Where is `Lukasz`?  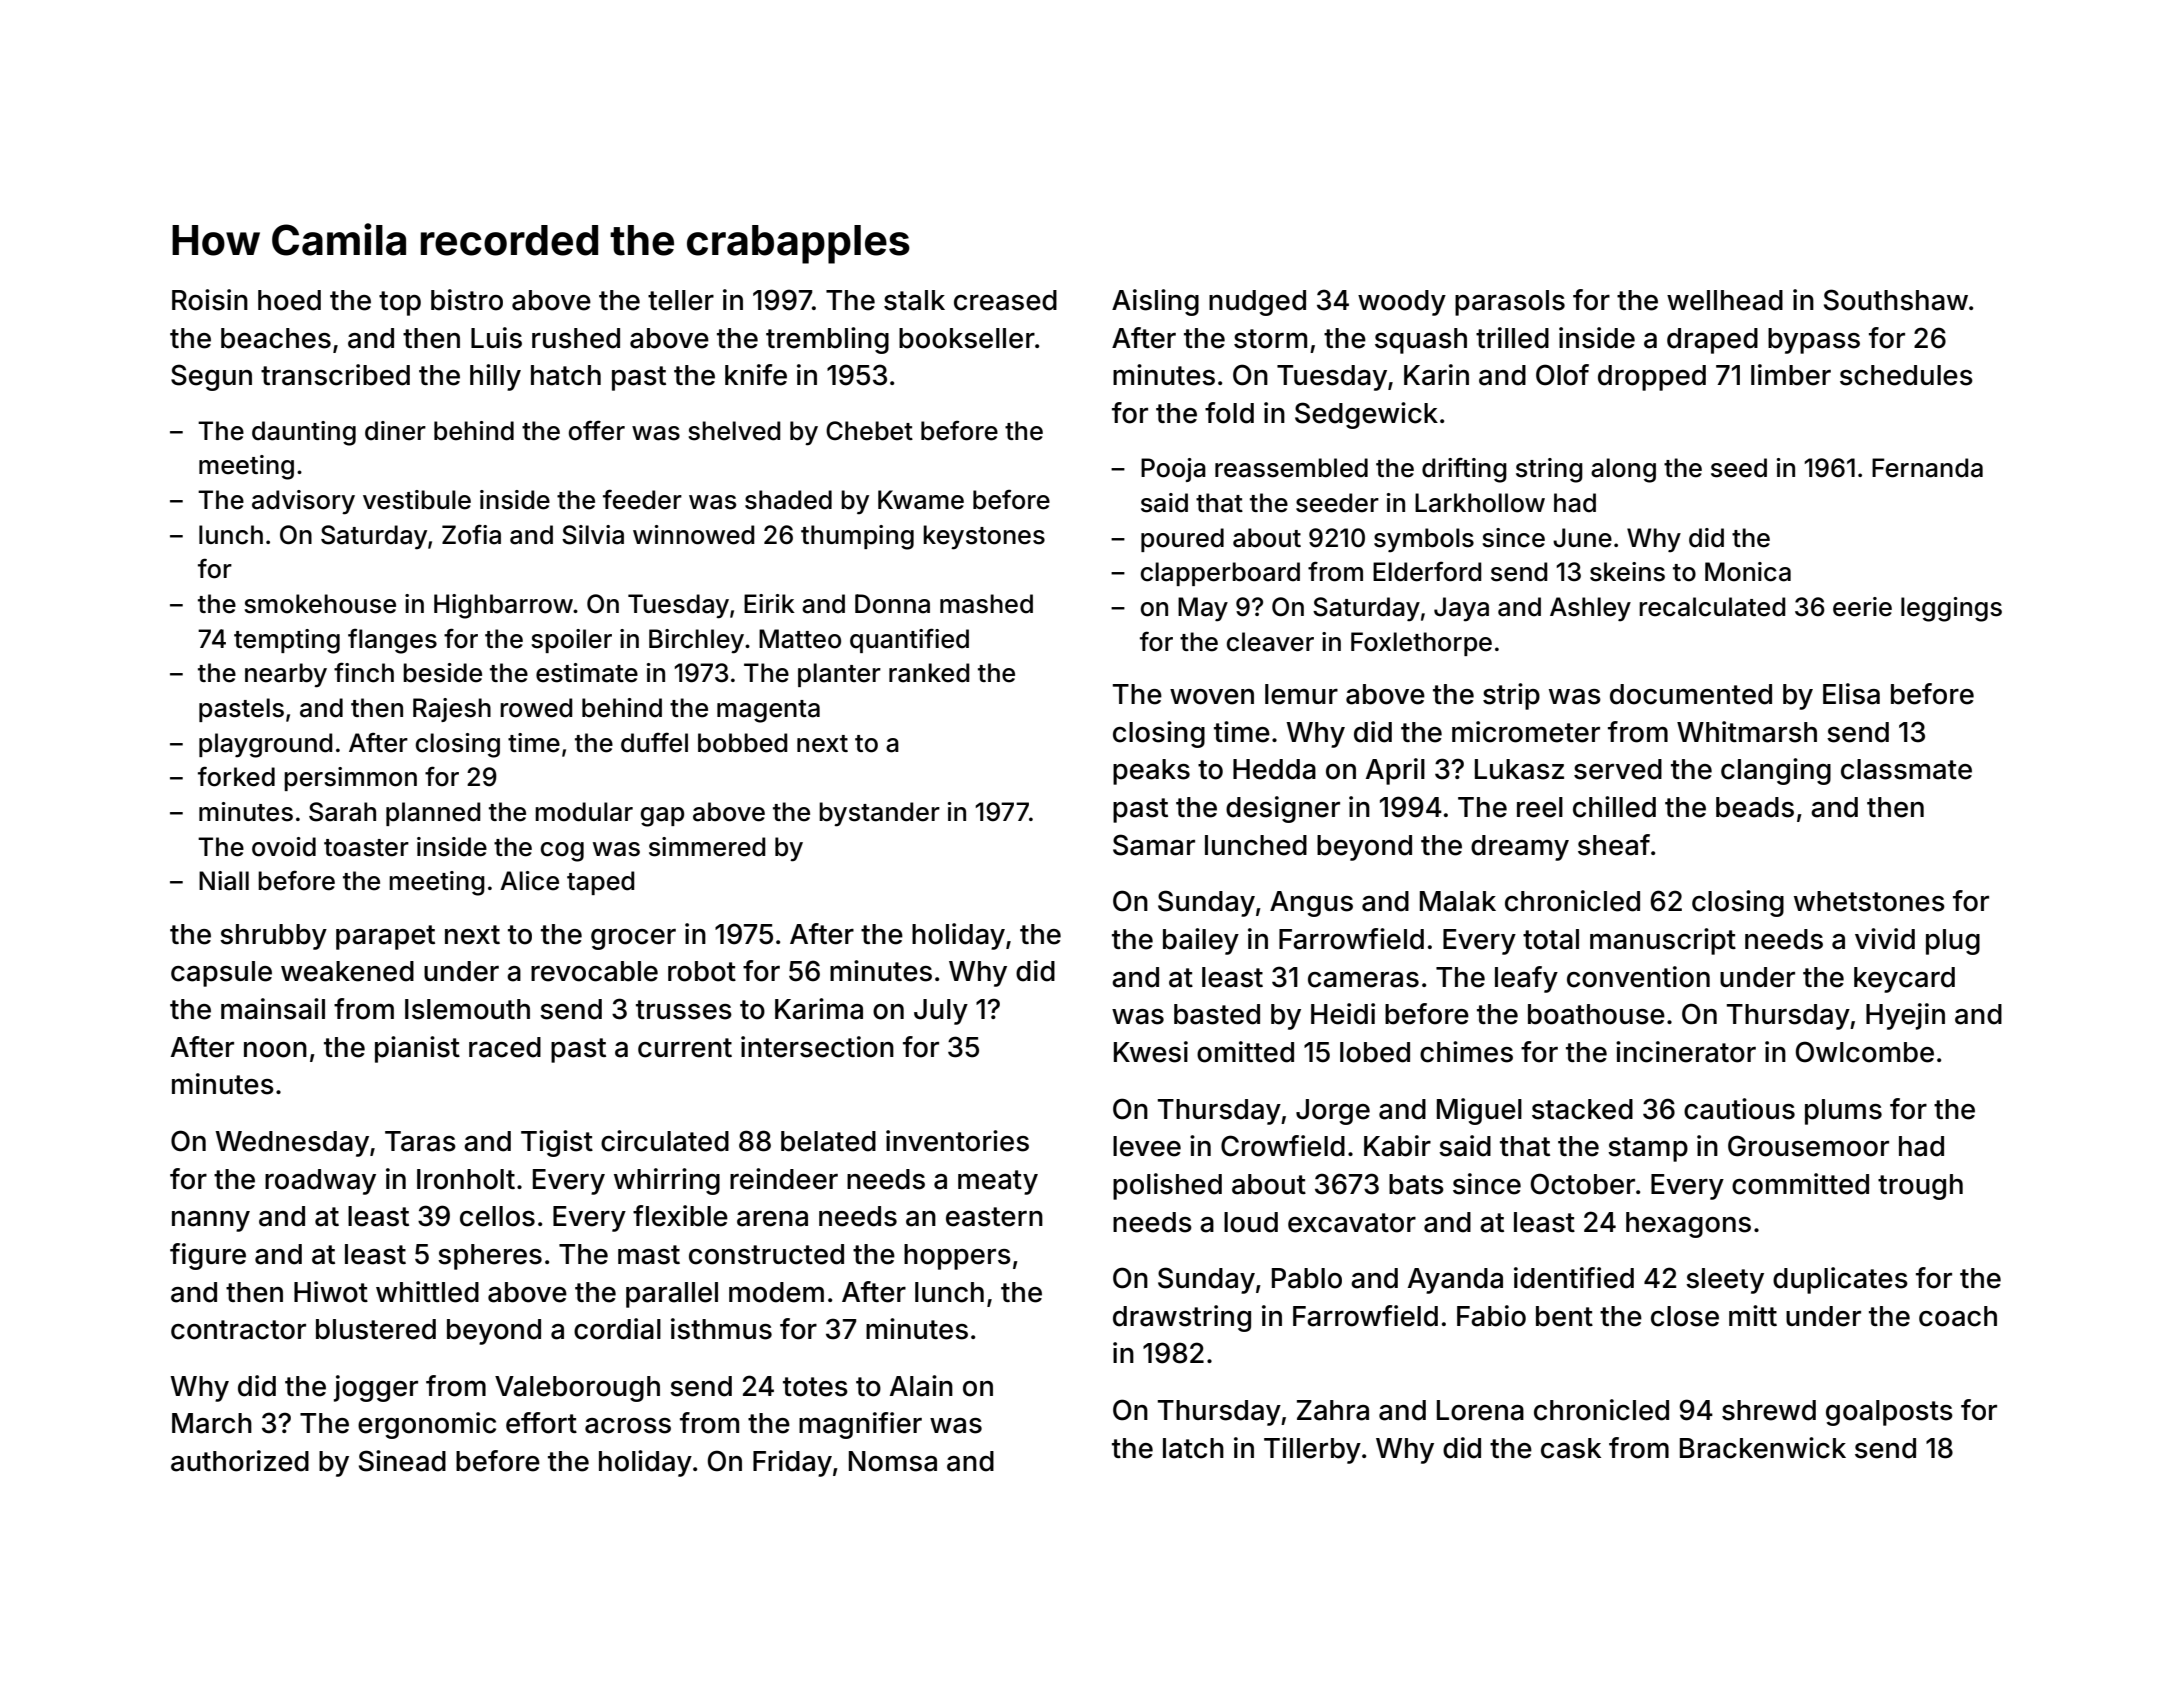
Lukasz is located at coordinates (1519, 769).
